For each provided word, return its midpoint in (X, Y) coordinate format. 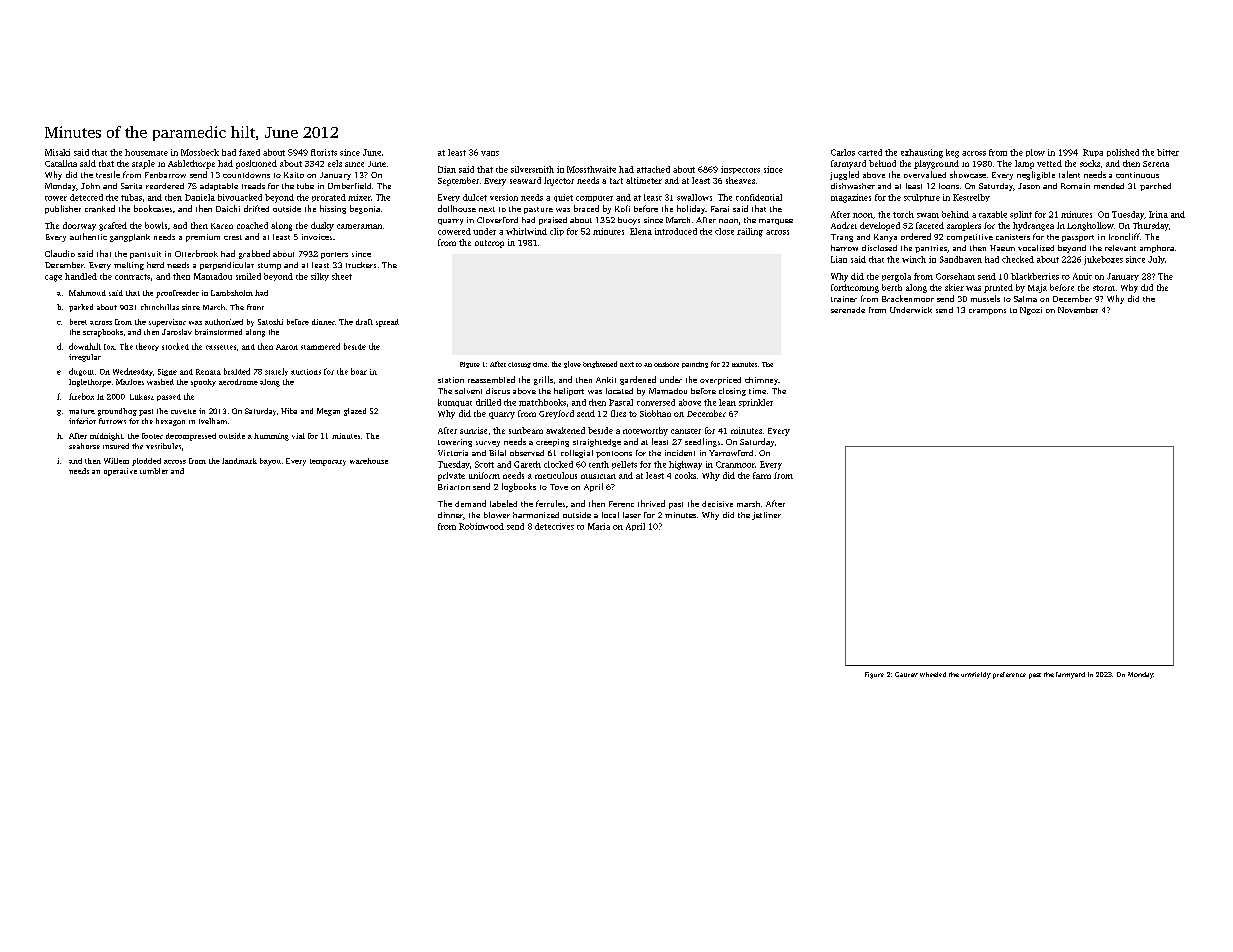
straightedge (597, 443)
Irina (1158, 214)
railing (750, 232)
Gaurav (906, 674)
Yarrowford (731, 453)
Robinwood (481, 526)
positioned (256, 164)
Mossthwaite (591, 169)
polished (1123, 153)
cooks (685, 475)
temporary (328, 462)
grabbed (254, 254)
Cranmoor (735, 464)
